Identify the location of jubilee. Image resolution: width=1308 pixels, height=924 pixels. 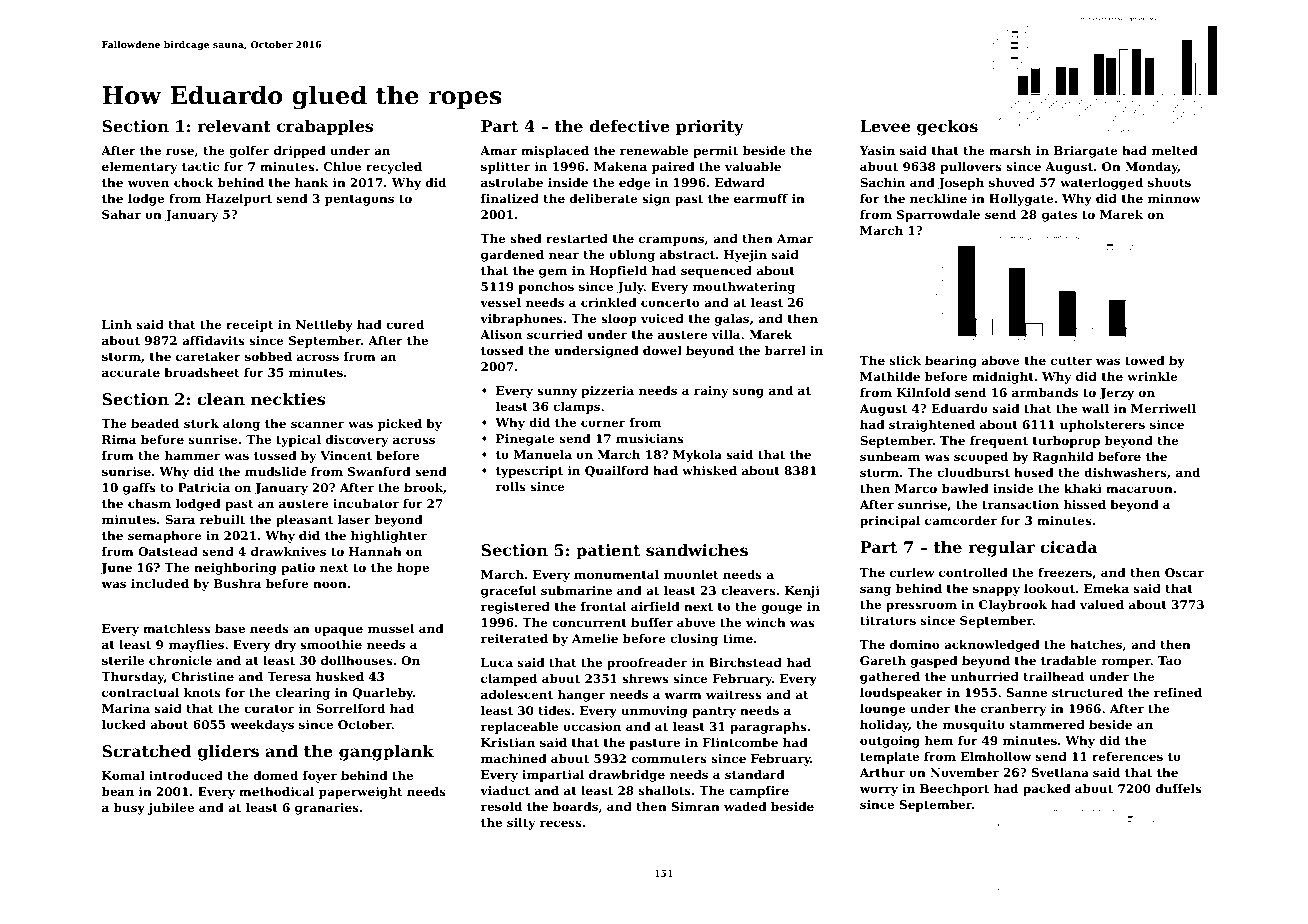
(171, 809).
